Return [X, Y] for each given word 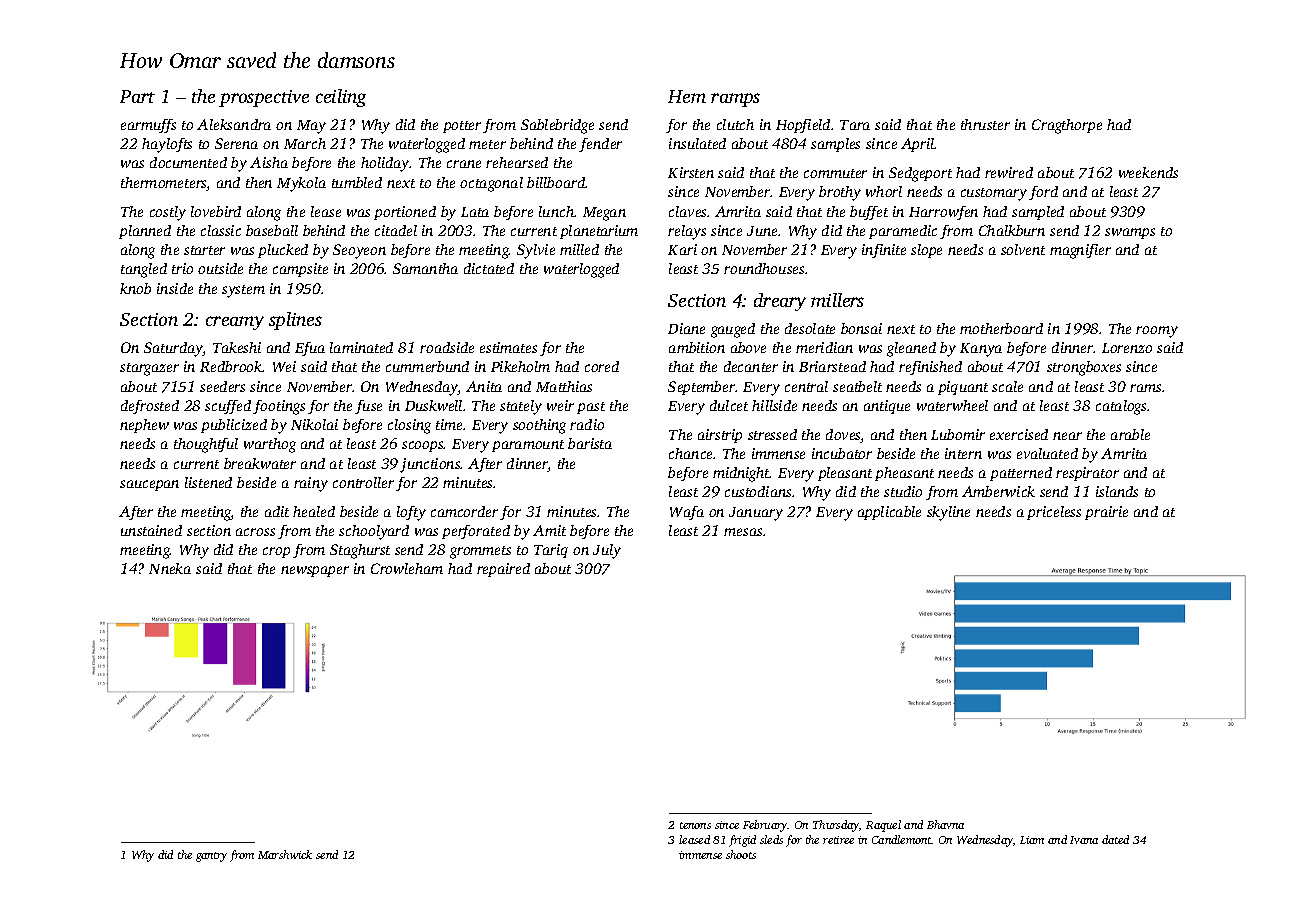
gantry [211, 857]
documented [188, 162]
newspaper [315, 571]
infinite [884, 251]
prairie [1106, 513]
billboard [556, 182]
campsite [300, 270]
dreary [780, 302]
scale [1007, 386]
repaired [503, 570]
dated [1115, 839]
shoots [741, 854]
